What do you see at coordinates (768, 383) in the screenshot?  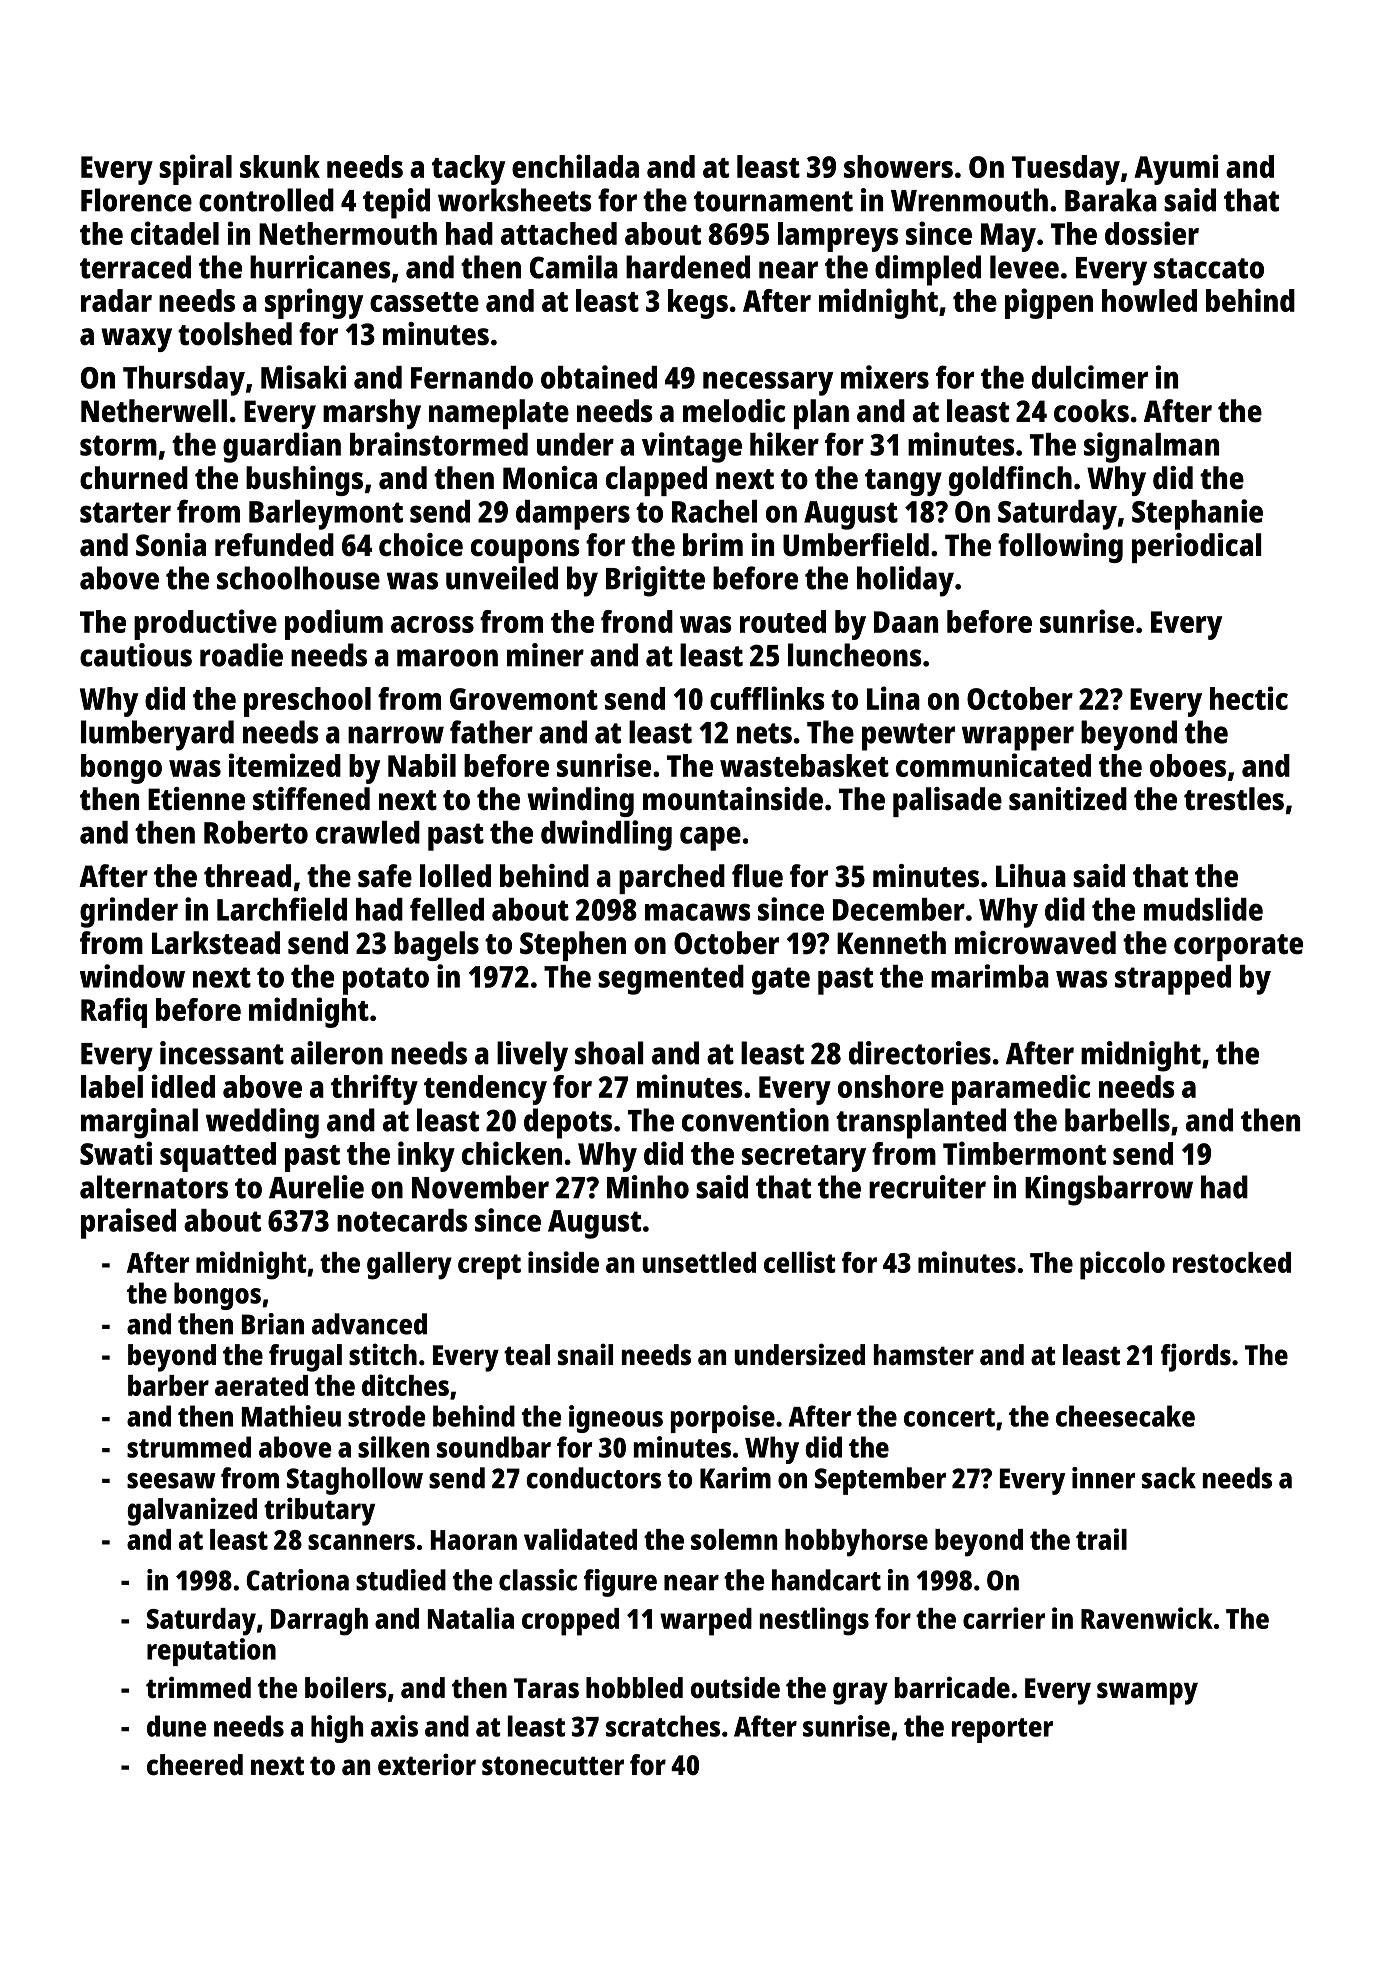 I see `necessary` at bounding box center [768, 383].
